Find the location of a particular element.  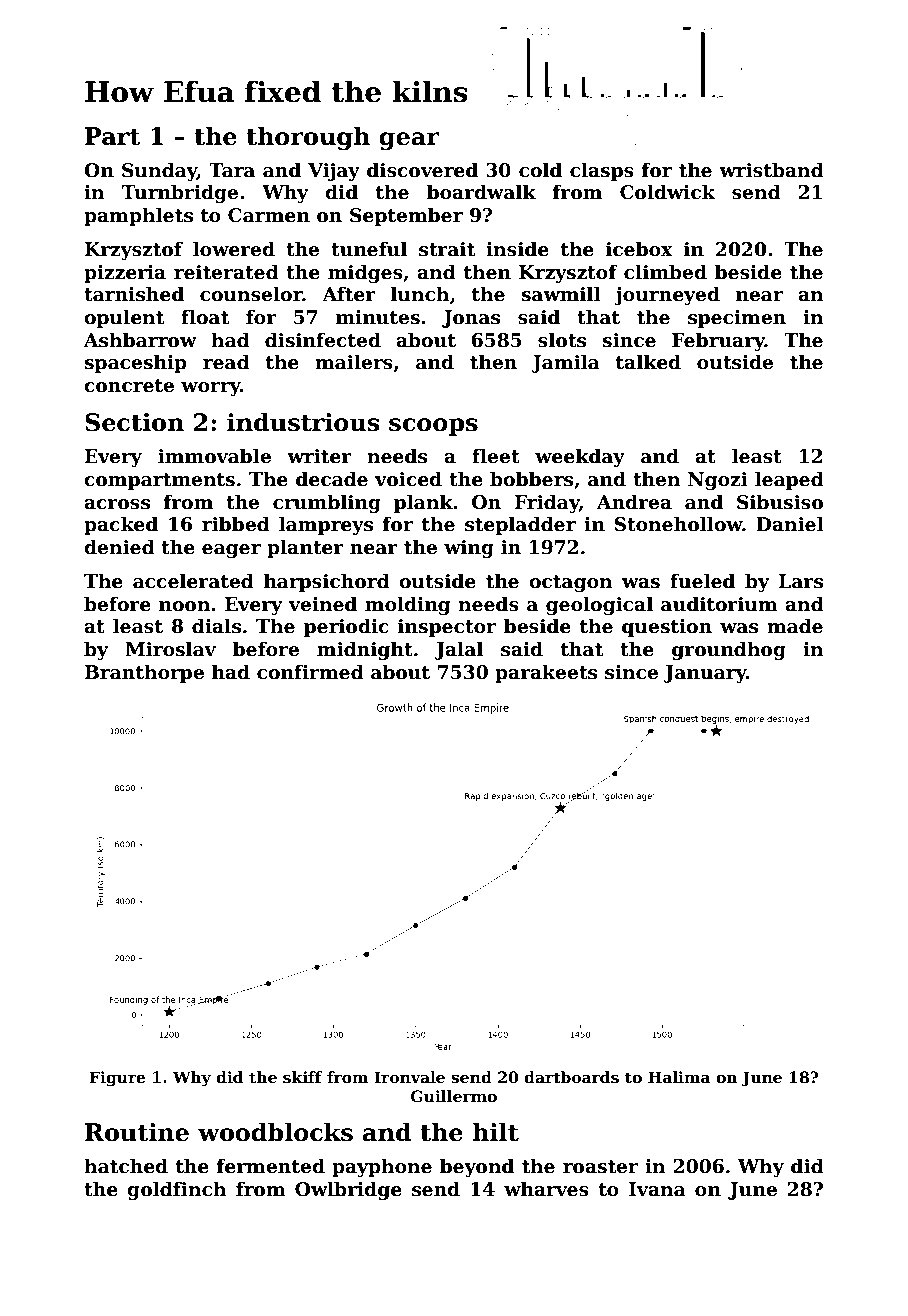

ribbed is located at coordinates (236, 524).
